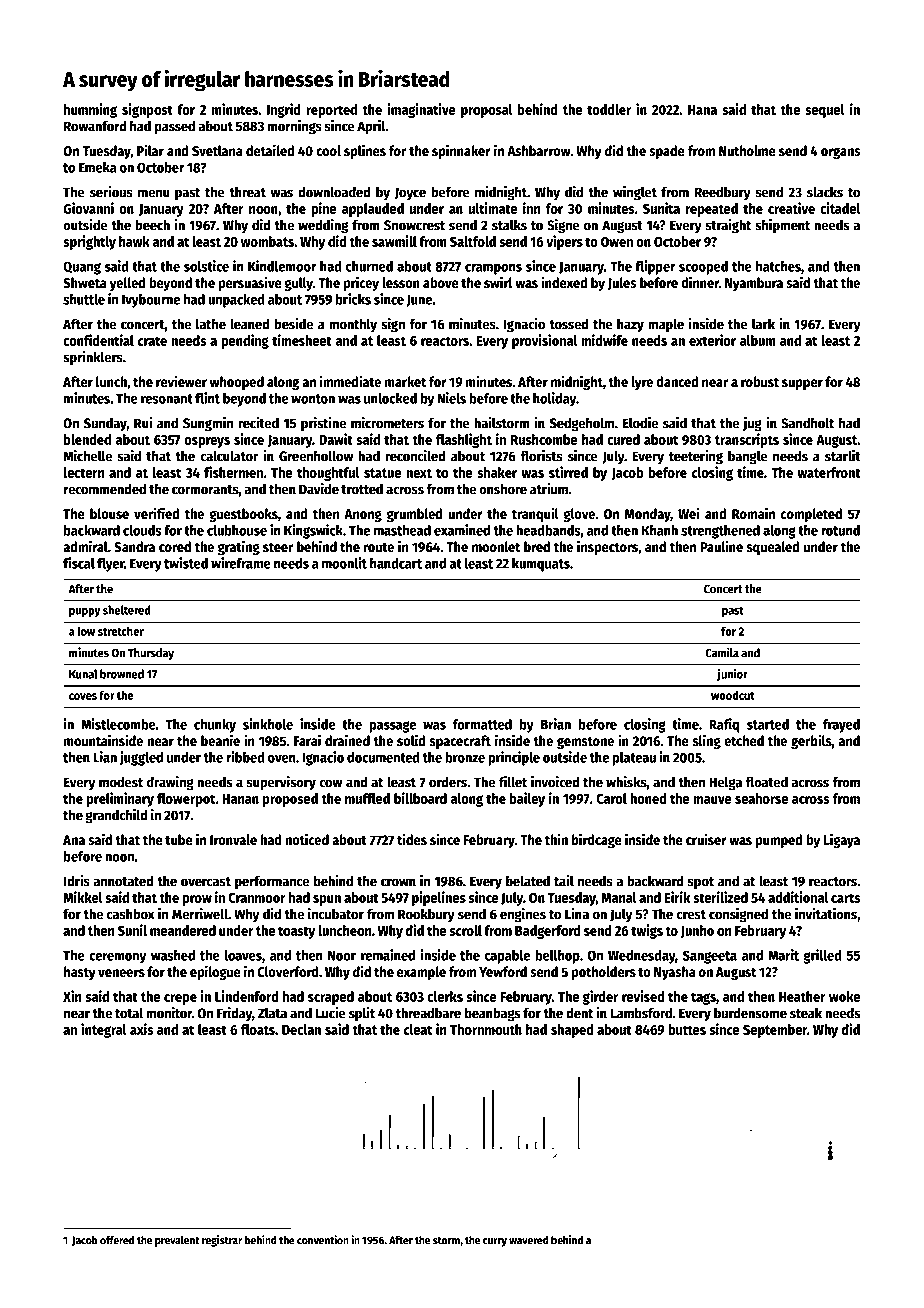 The height and width of the screenshot is (1308, 924). What do you see at coordinates (773, 548) in the screenshot?
I see `squealed` at bounding box center [773, 548].
